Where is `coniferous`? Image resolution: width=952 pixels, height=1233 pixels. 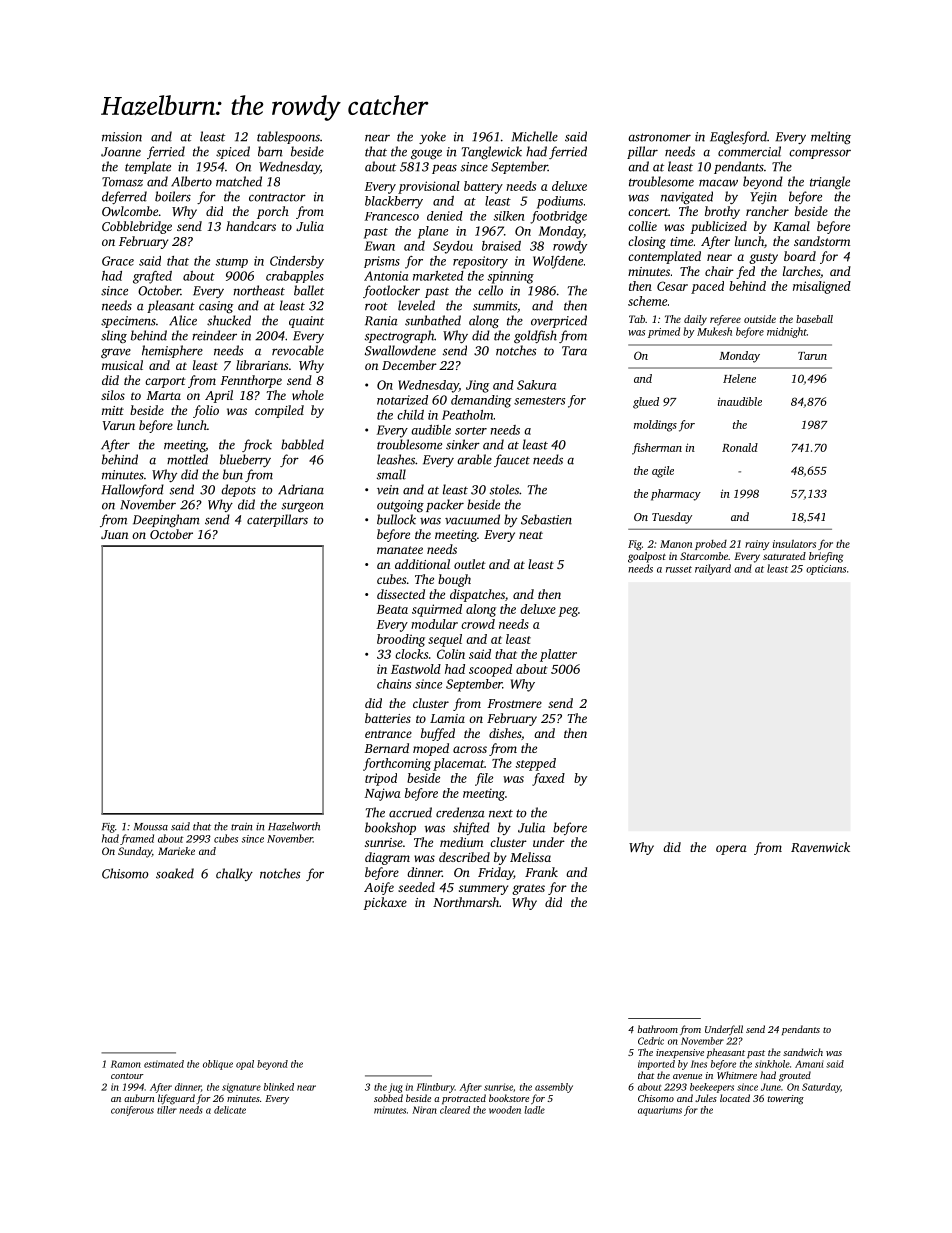 coniferous is located at coordinates (132, 1111).
